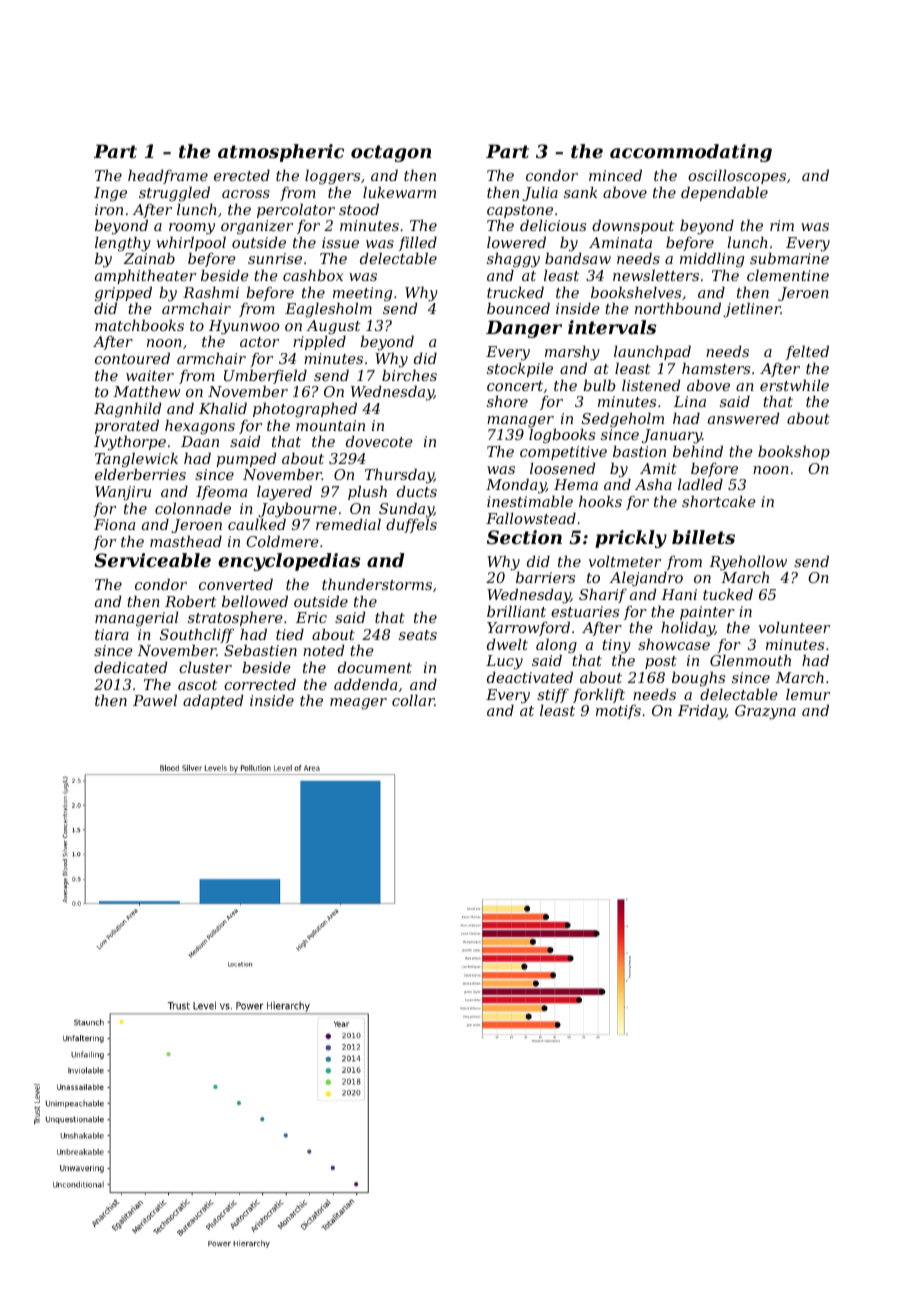  What do you see at coordinates (636, 292) in the image?
I see `bookshelves` at bounding box center [636, 292].
